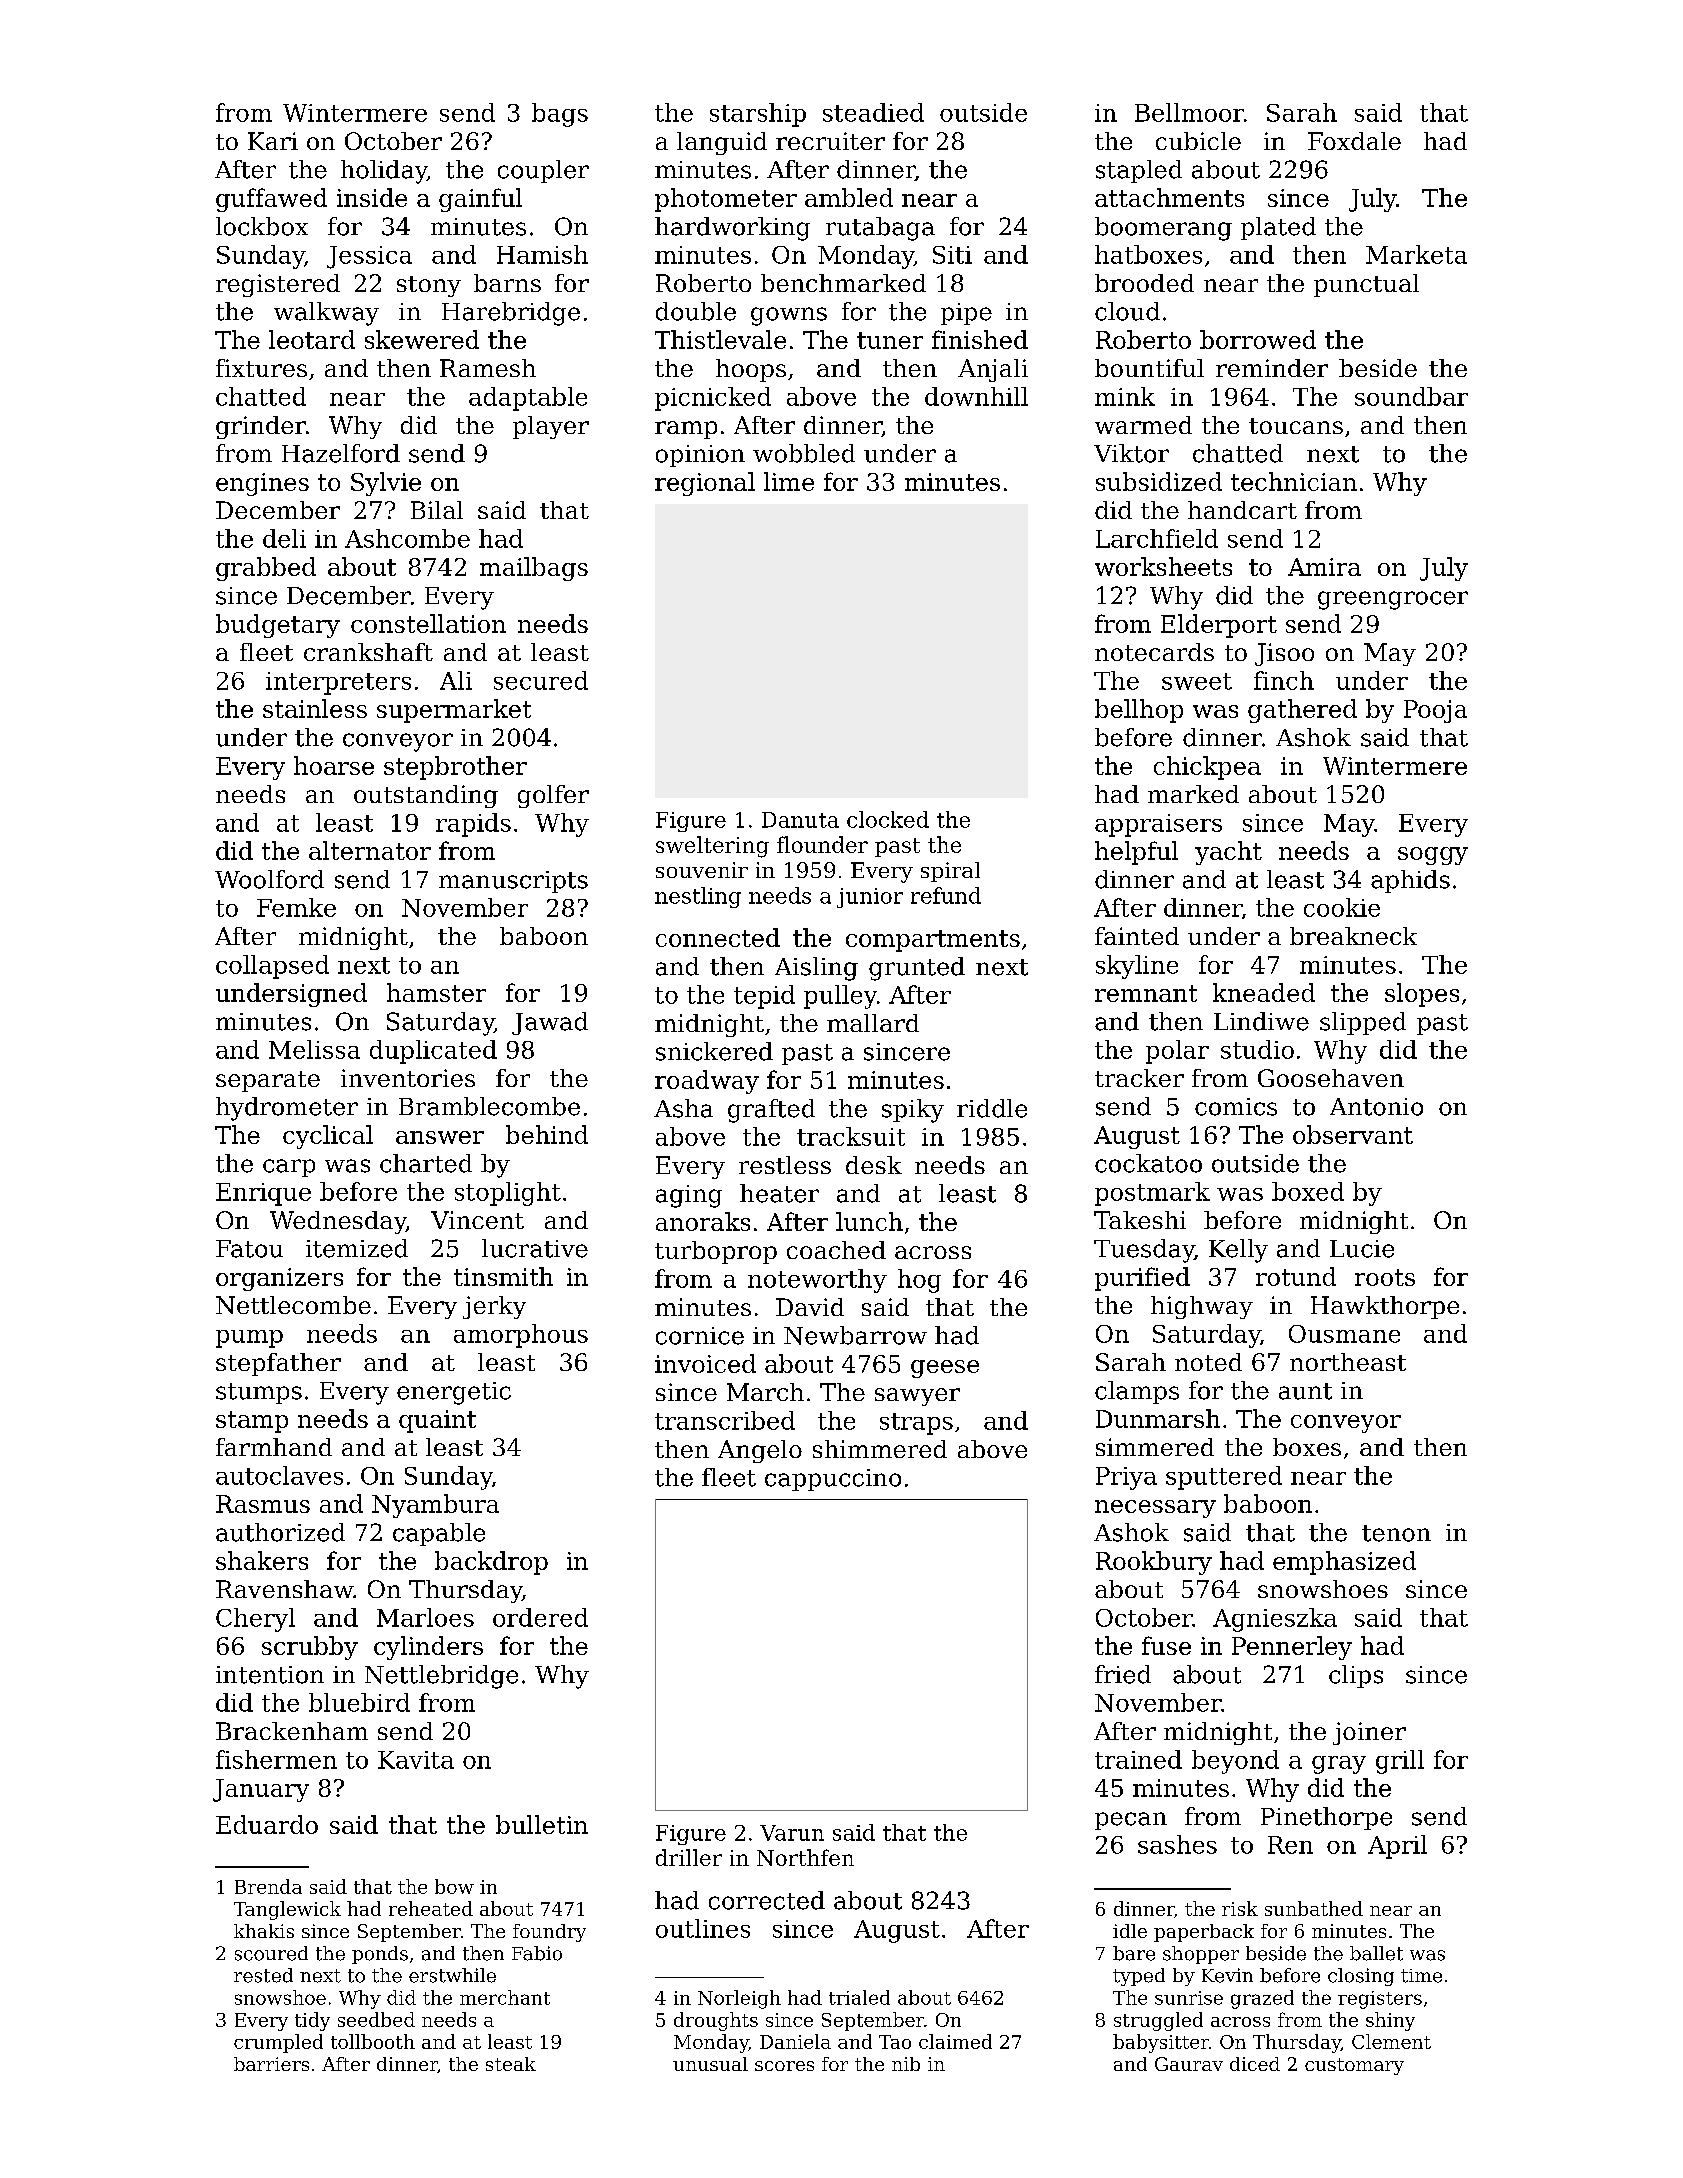 Image resolution: width=1683 pixels, height=2178 pixels. I want to click on cockatoo, so click(1148, 1163).
